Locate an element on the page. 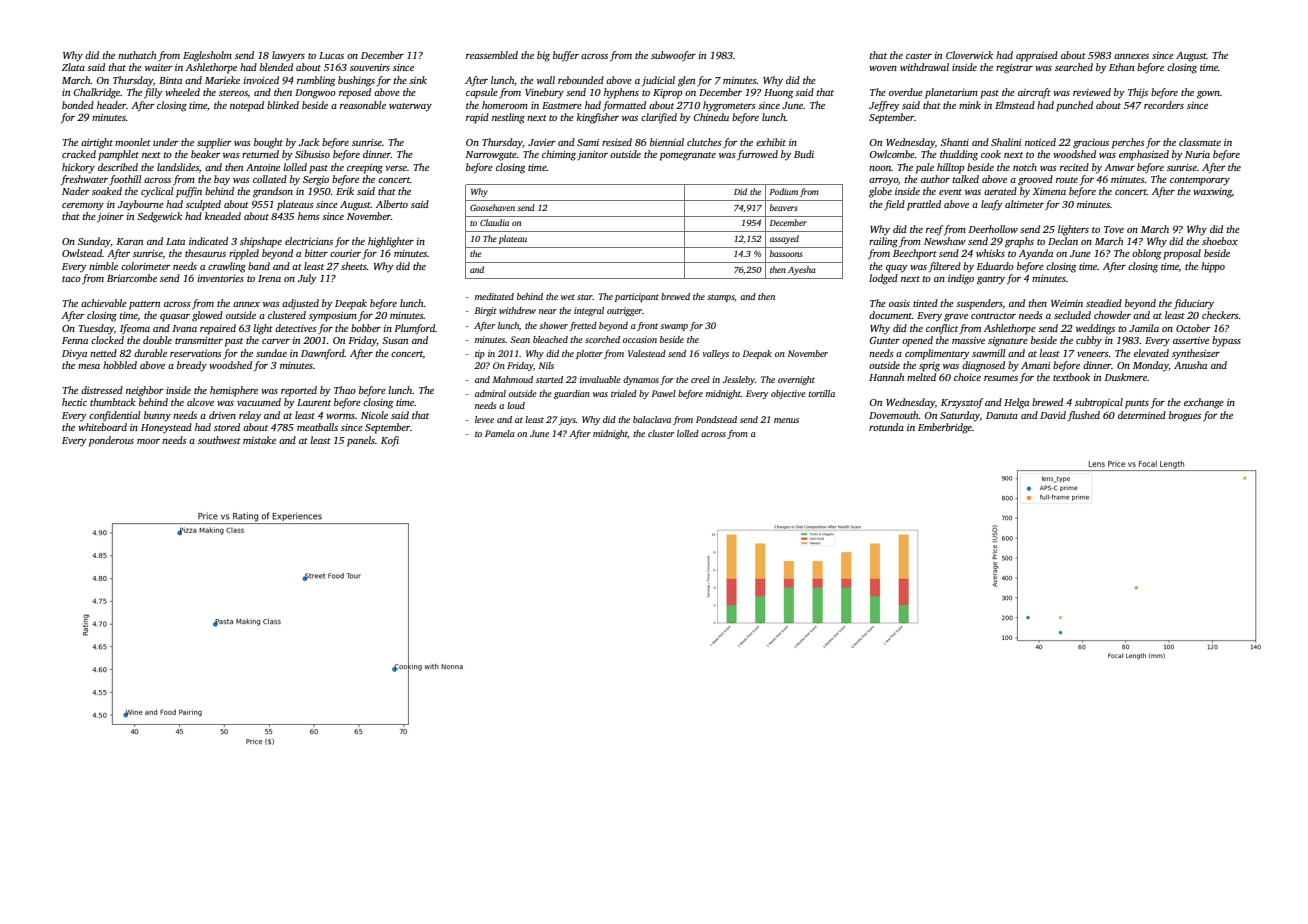  gown is located at coordinates (1208, 95).
